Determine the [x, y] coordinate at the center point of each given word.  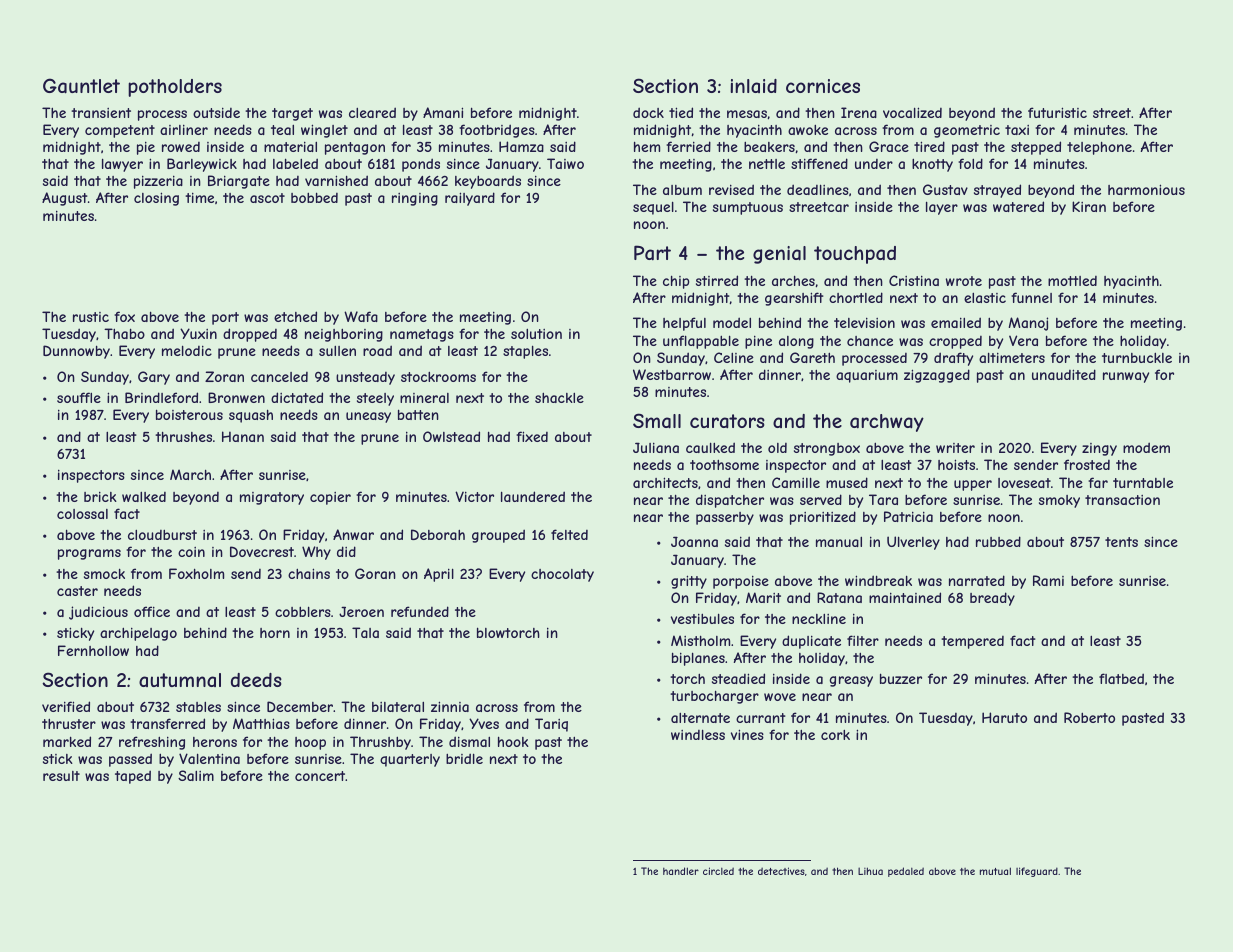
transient [101, 113]
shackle [559, 398]
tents [1121, 542]
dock [648, 112]
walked [144, 497]
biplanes [698, 659]
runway [1126, 377]
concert [320, 776]
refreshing [152, 743]
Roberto [1089, 717]
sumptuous [748, 208]
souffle [79, 397]
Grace [889, 146]
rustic [91, 317]
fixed [532, 436]
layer [942, 208]
